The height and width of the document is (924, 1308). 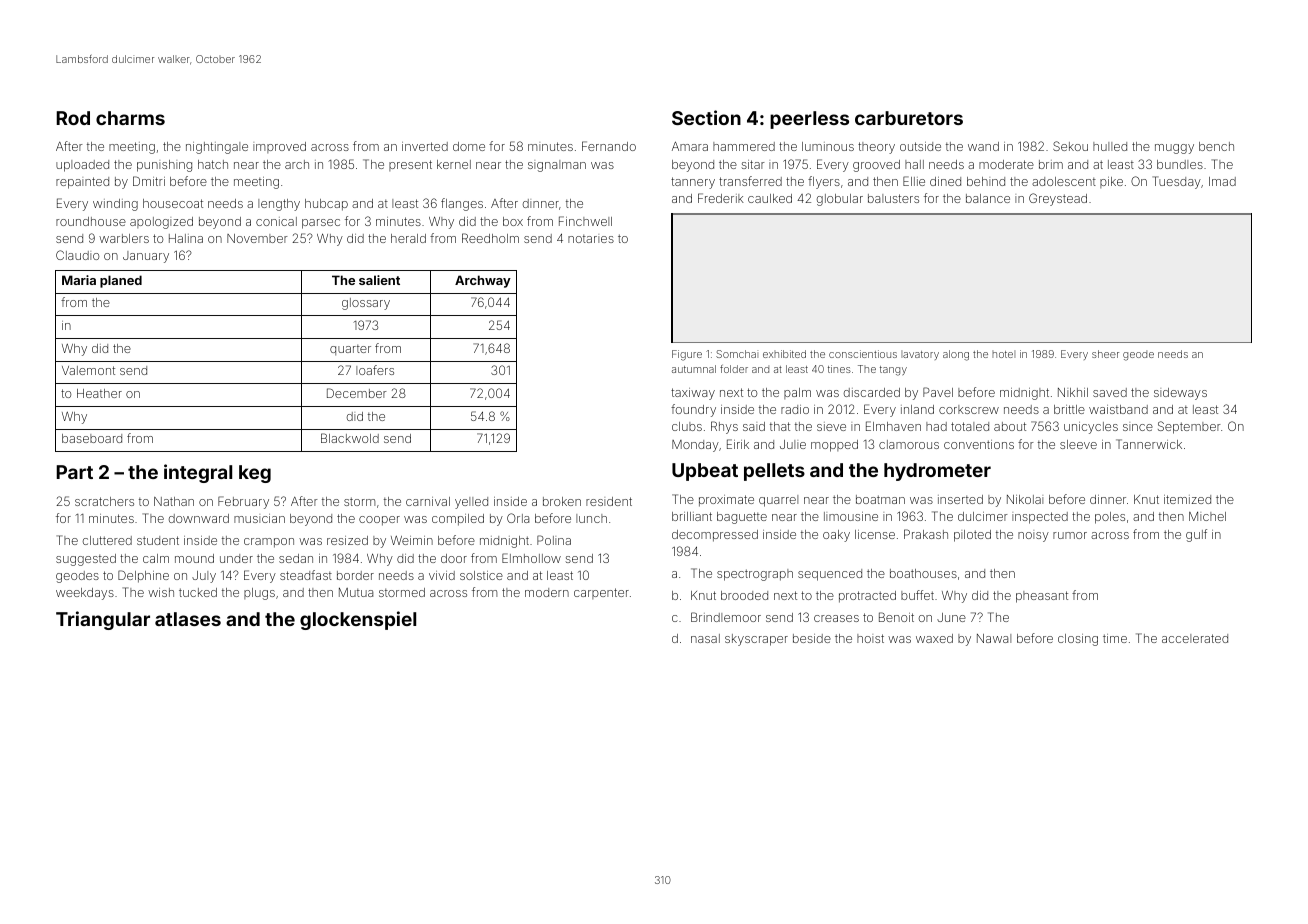 I want to click on sheer, so click(x=1105, y=354).
